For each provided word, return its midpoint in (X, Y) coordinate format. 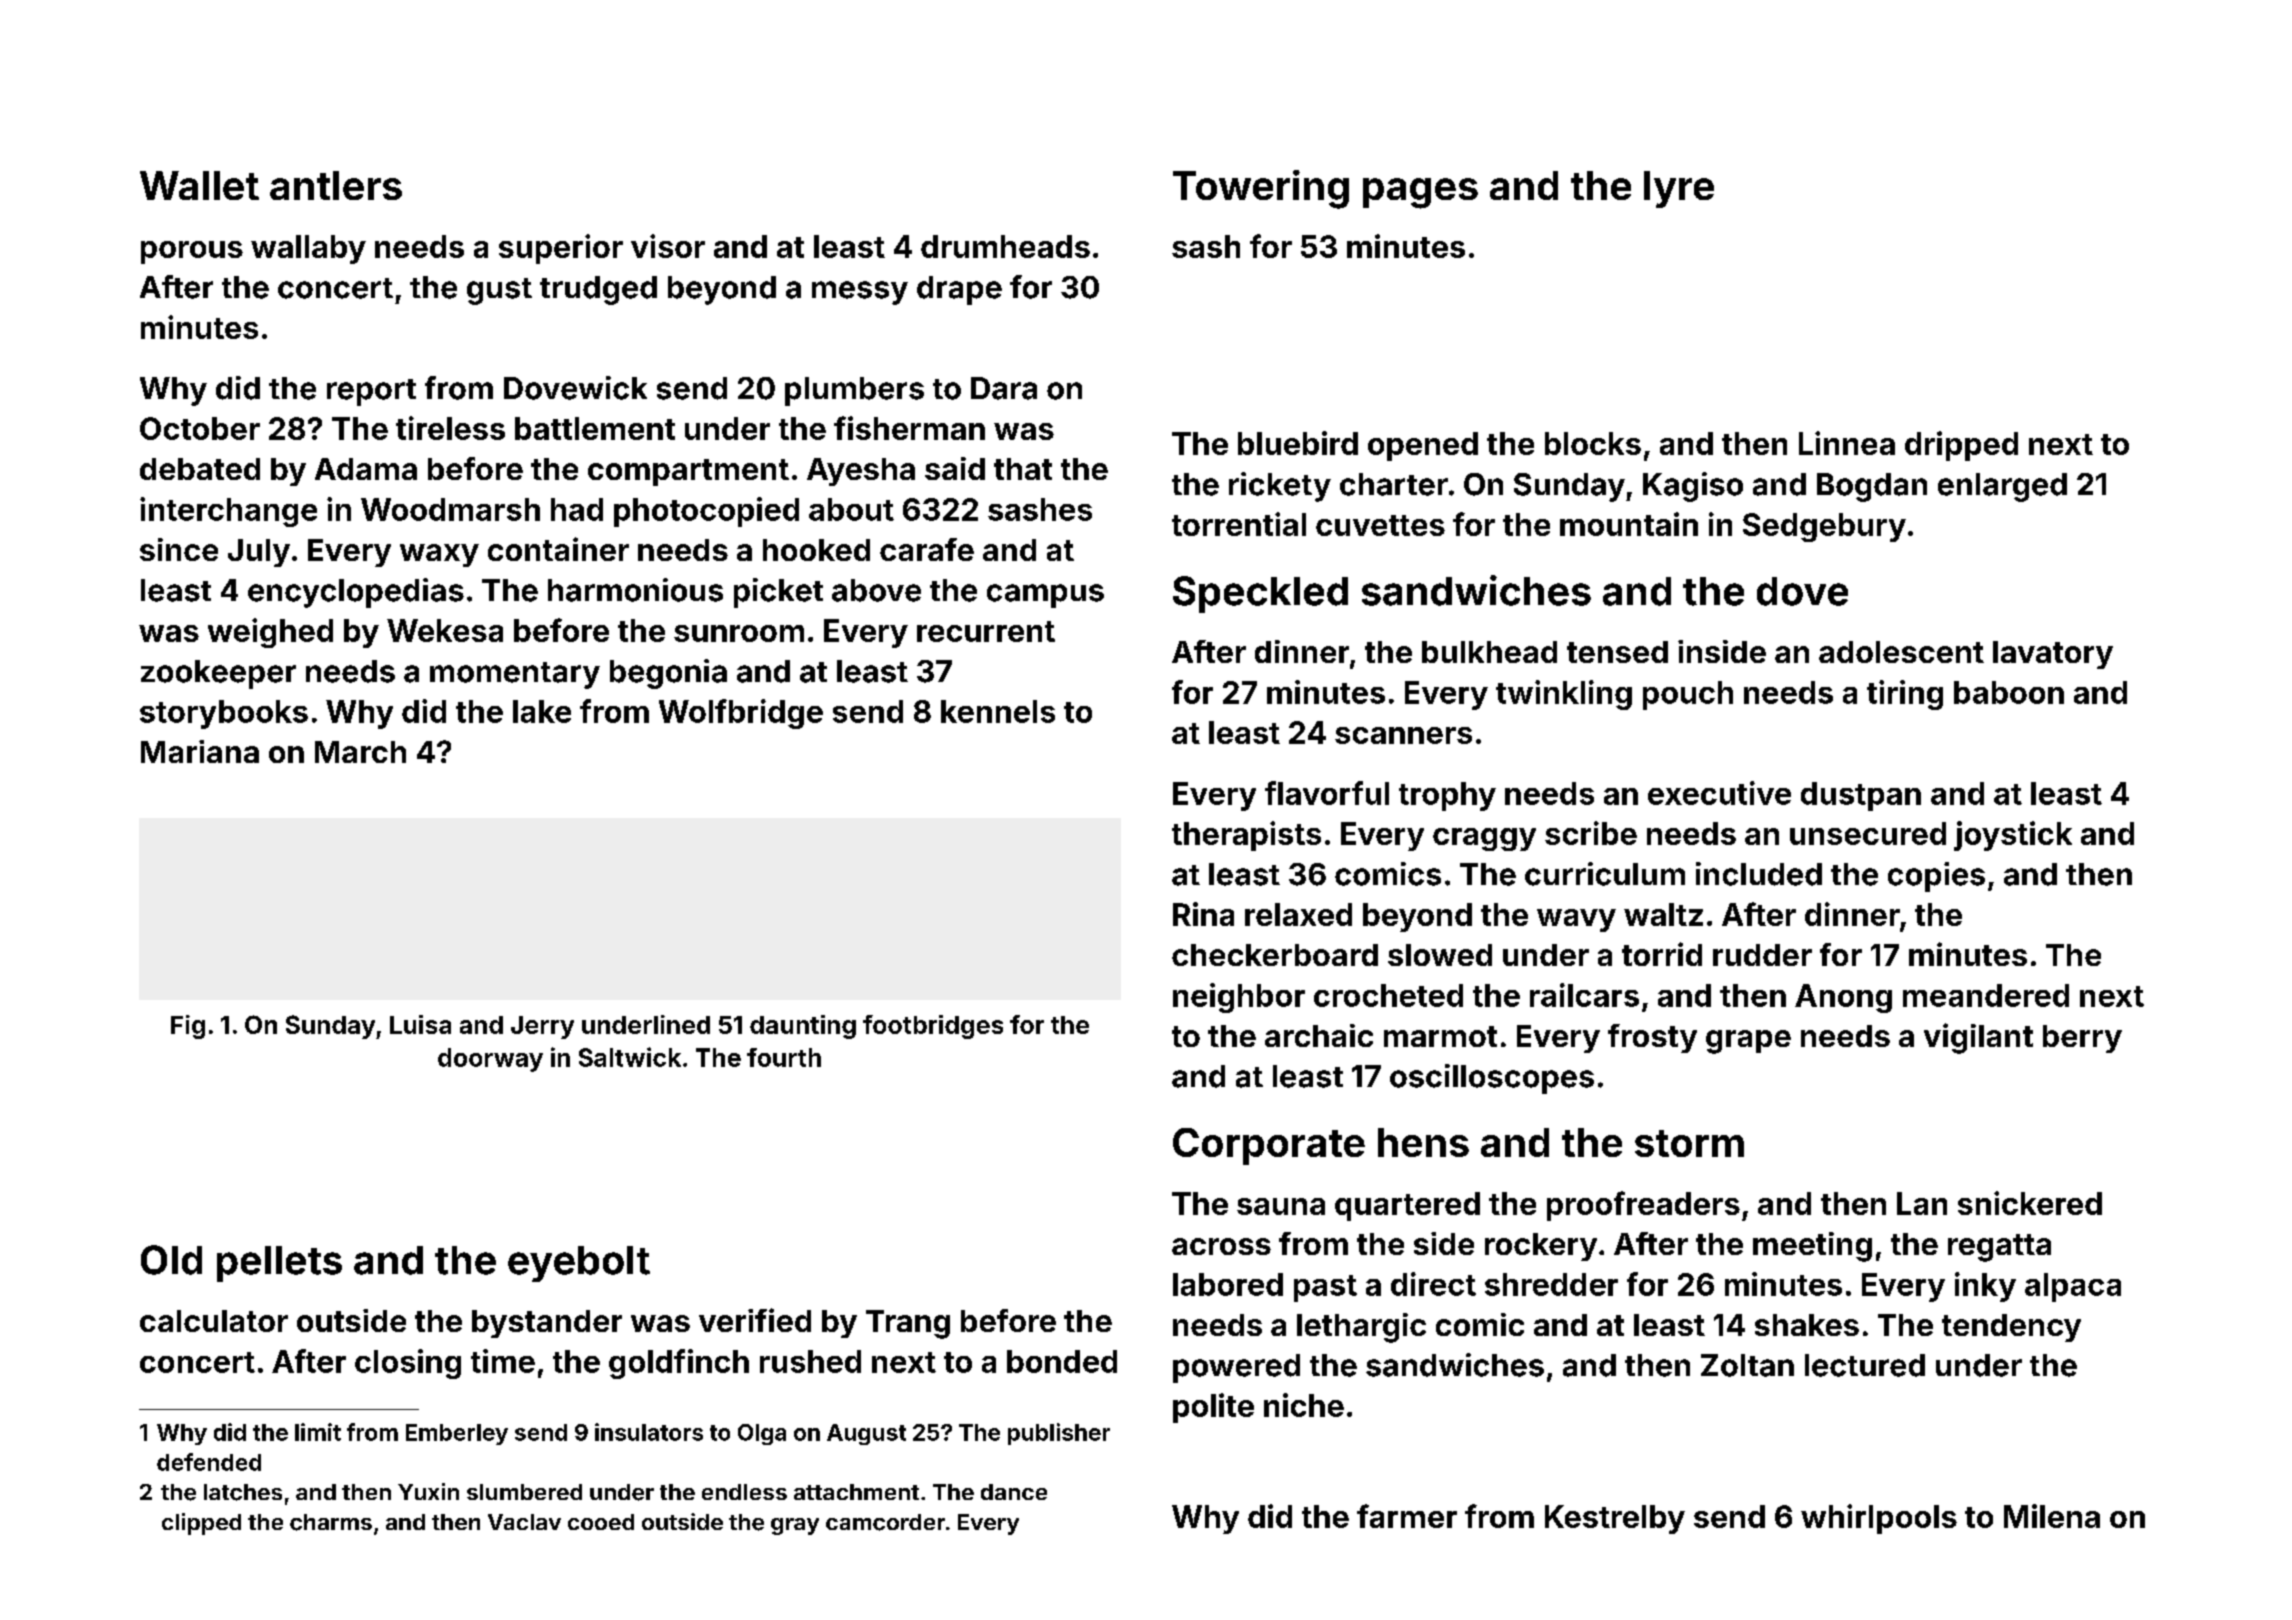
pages (1420, 193)
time (503, 1361)
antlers (336, 185)
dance (1014, 1492)
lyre (1679, 189)
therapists (1246, 836)
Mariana (200, 751)
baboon (2009, 692)
